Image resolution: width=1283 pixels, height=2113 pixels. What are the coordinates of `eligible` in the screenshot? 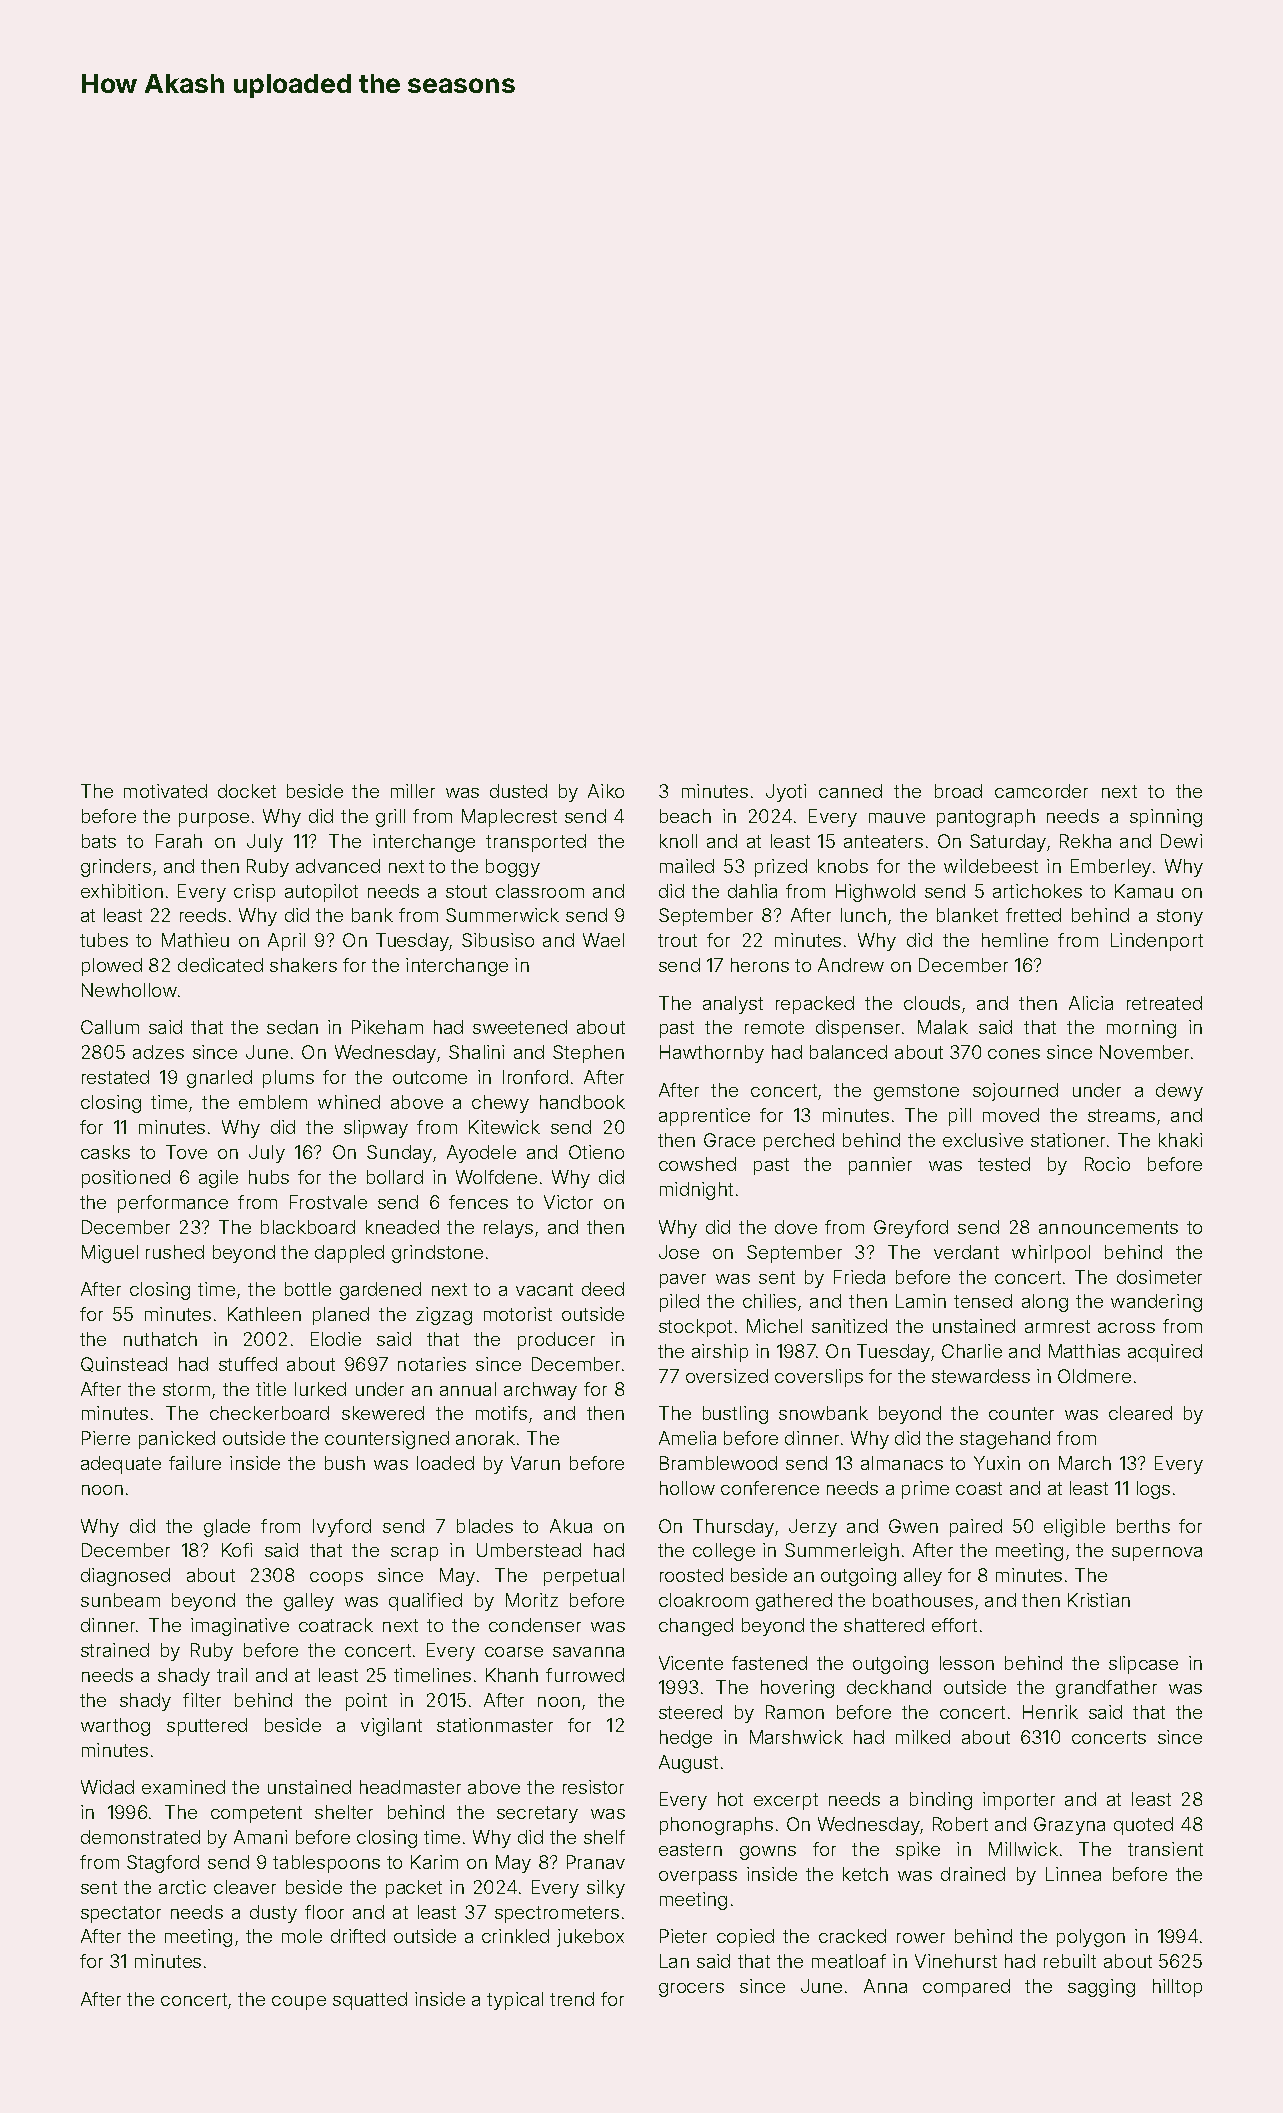 It's located at (1074, 1528).
